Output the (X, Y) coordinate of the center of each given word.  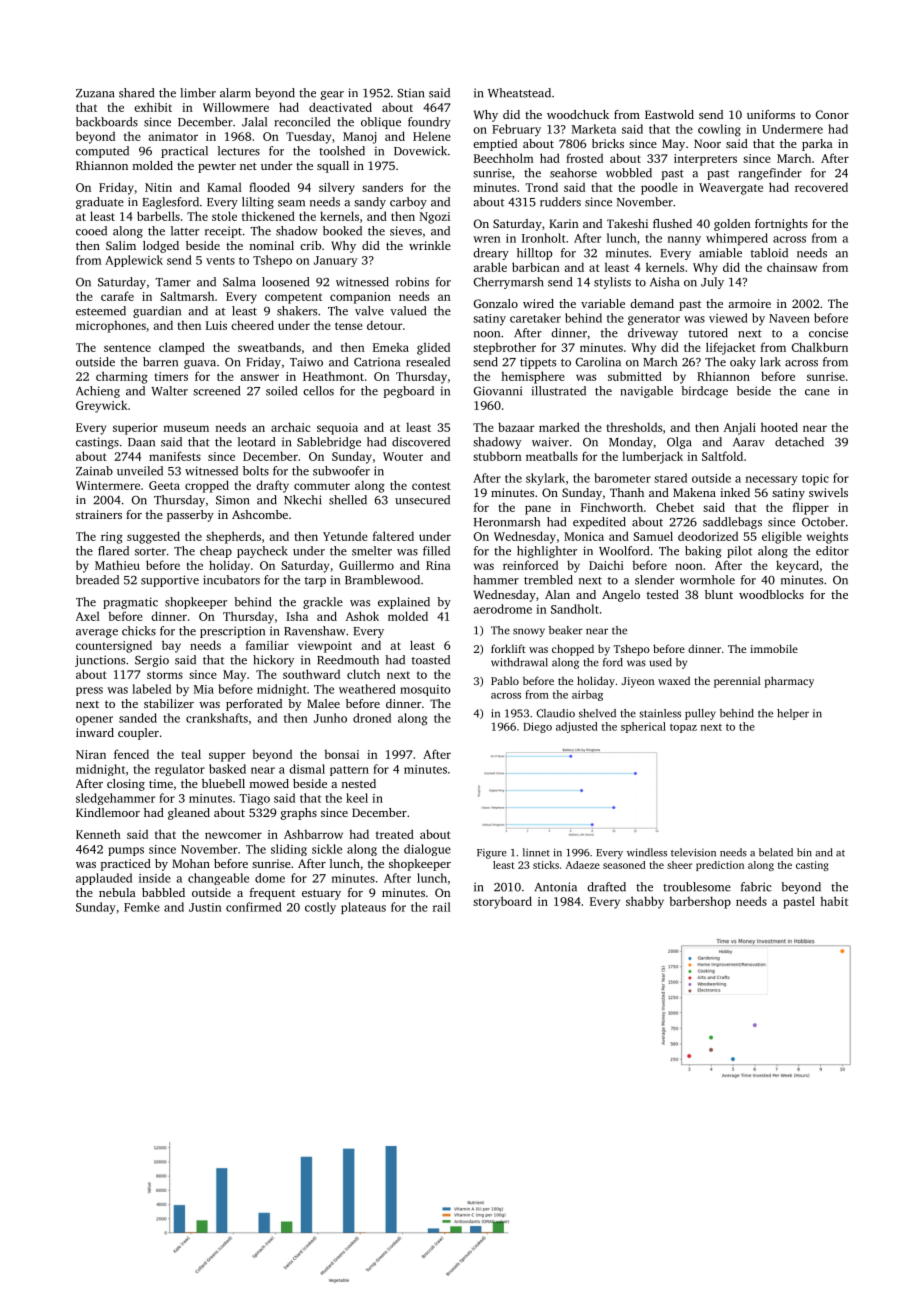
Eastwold (669, 114)
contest (431, 486)
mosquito (425, 690)
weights (827, 538)
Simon (232, 500)
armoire (749, 303)
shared (136, 93)
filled (436, 551)
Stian (410, 93)
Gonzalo (496, 303)
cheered (252, 325)
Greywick (102, 406)
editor (832, 551)
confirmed (254, 907)
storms (165, 675)
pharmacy (789, 682)
